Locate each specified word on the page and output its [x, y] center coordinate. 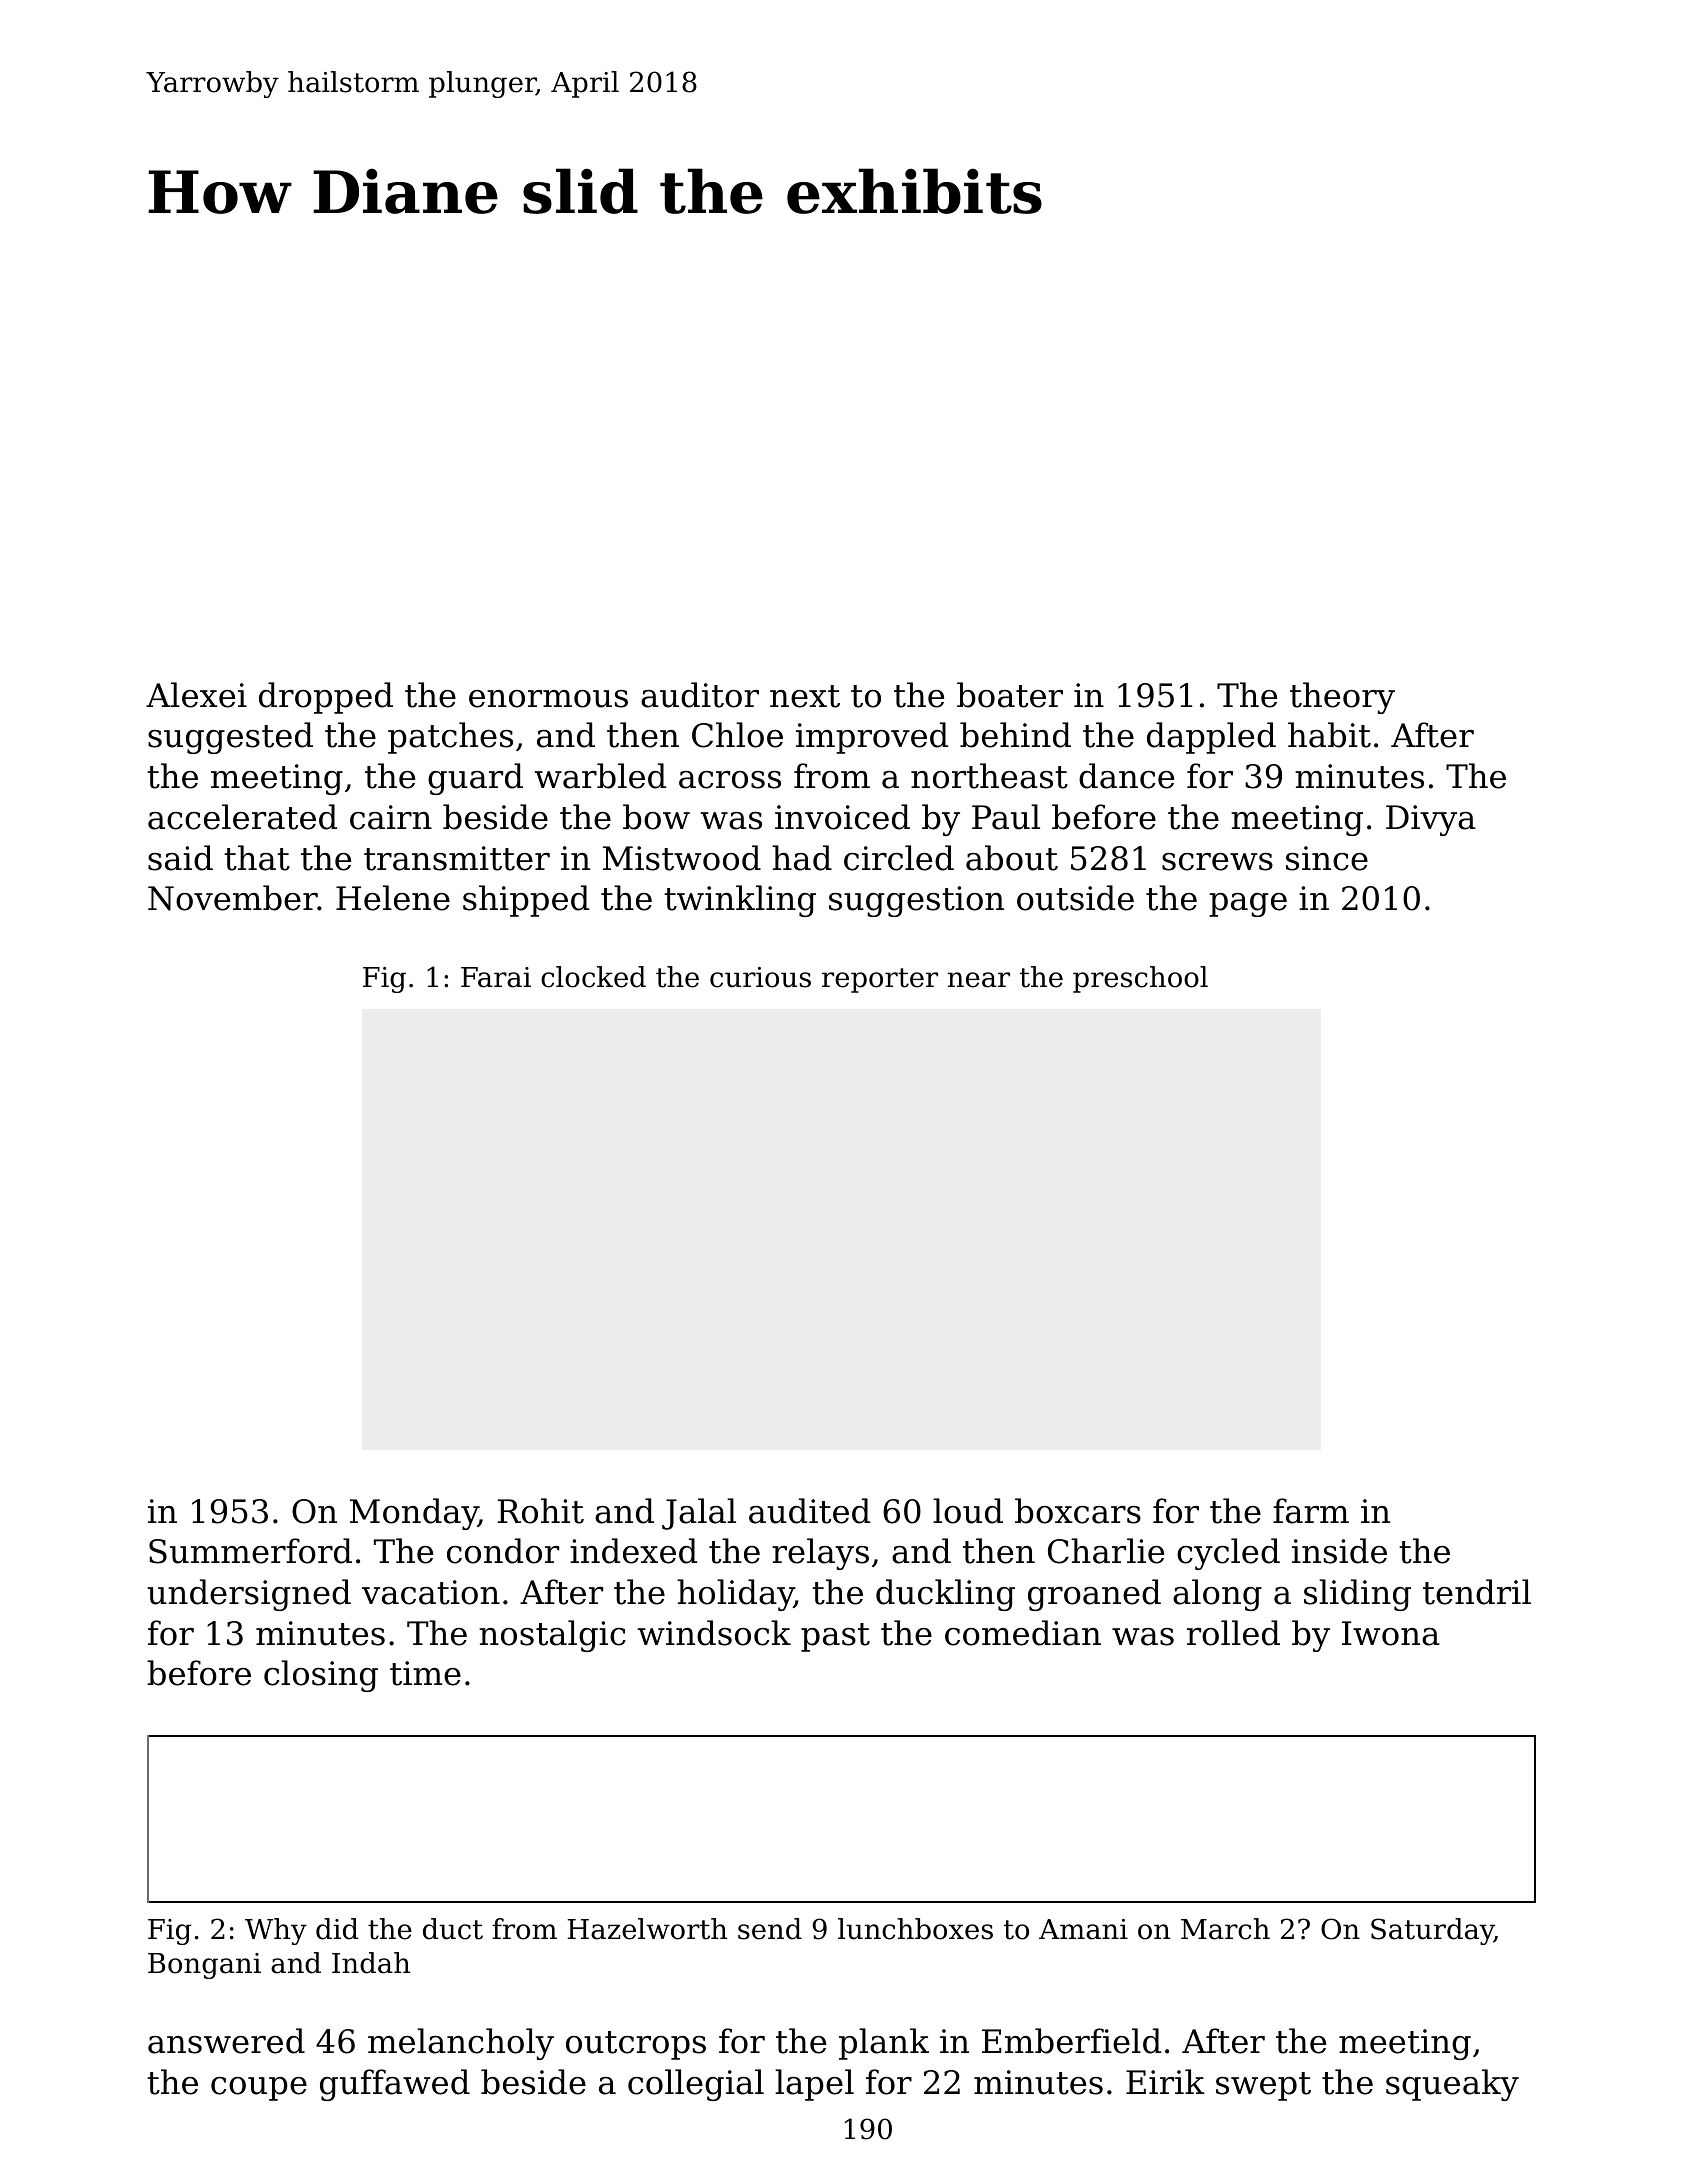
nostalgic [552, 1636]
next [805, 696]
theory [1342, 698]
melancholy [461, 2044]
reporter [880, 980]
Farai [496, 977]
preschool [1140, 979]
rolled [1233, 1633]
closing [321, 1676]
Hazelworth [647, 1929]
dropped [326, 698]
